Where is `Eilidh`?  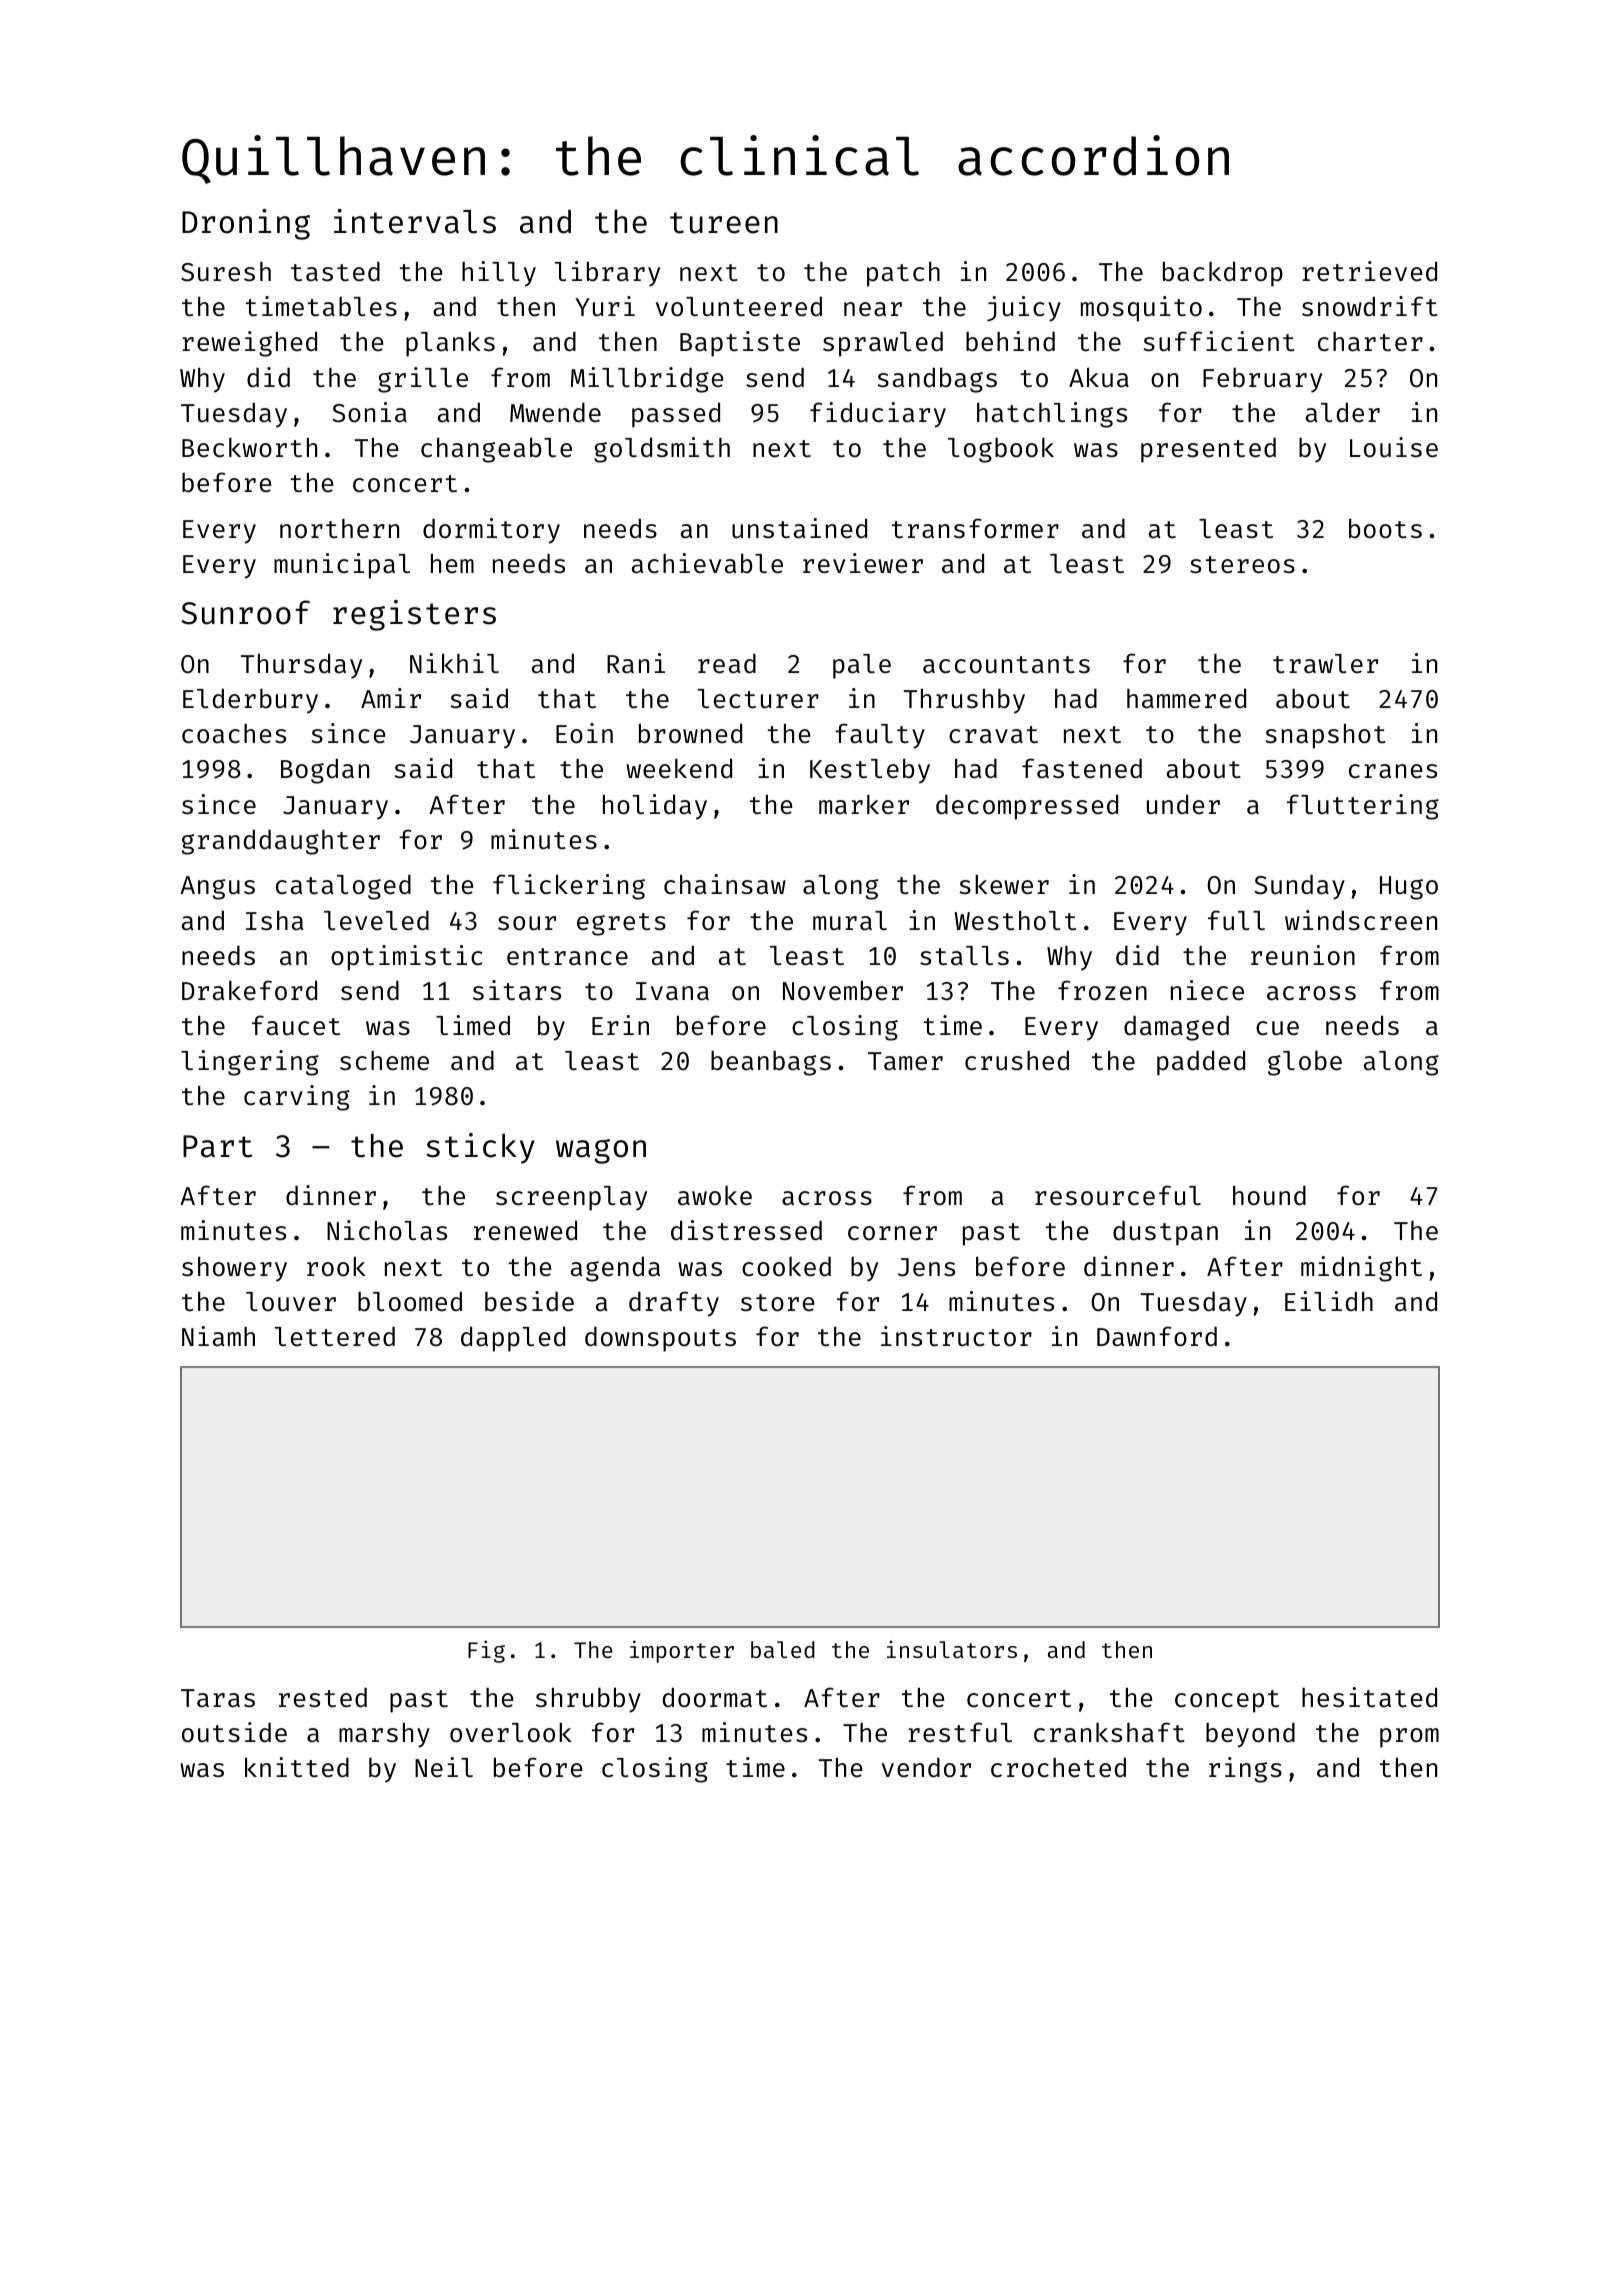
Eilidh is located at coordinates (1329, 1301).
